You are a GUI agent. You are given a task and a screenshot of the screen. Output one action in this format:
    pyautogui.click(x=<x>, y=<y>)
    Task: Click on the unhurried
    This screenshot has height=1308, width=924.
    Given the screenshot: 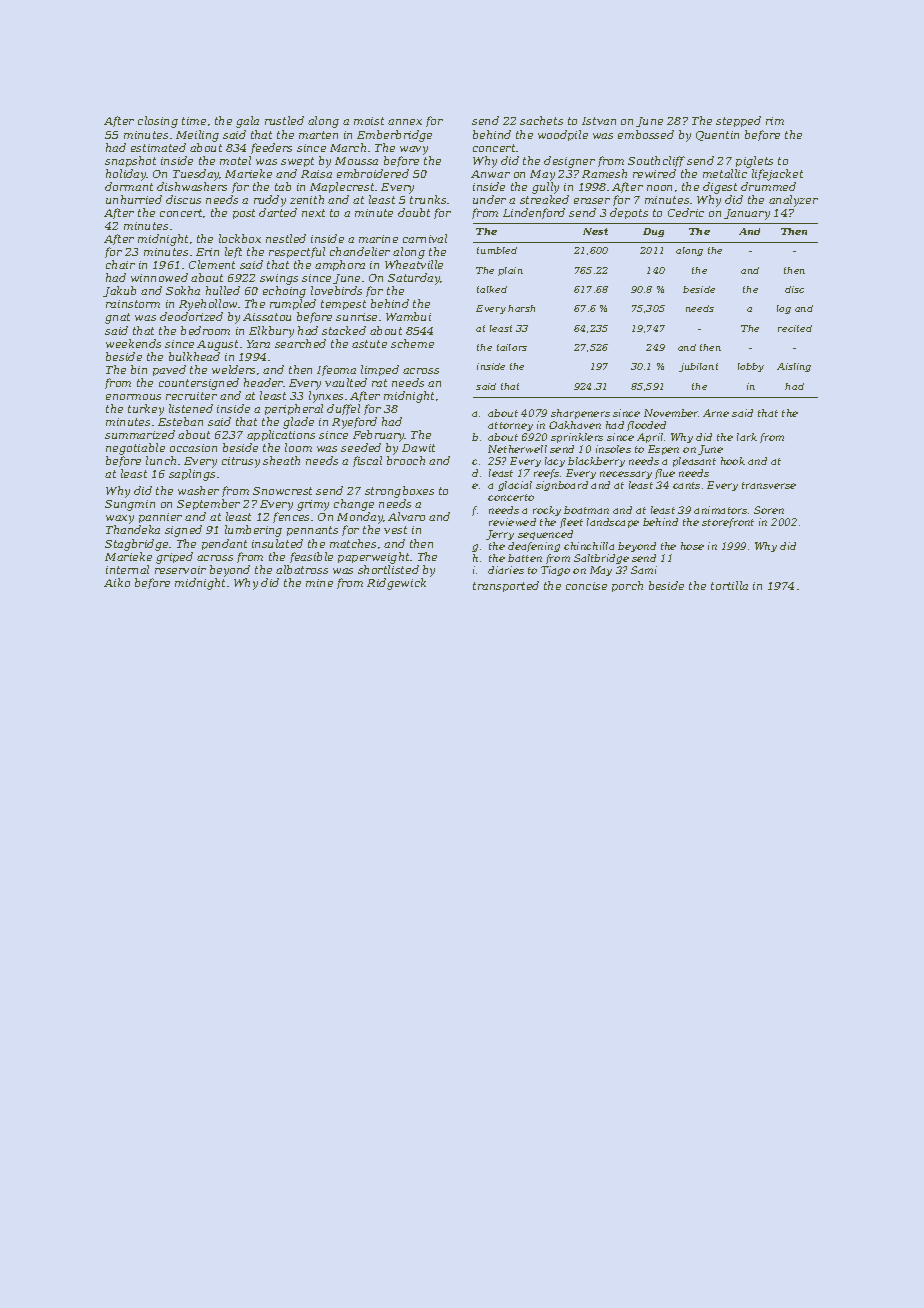 What is the action you would take?
    pyautogui.click(x=134, y=199)
